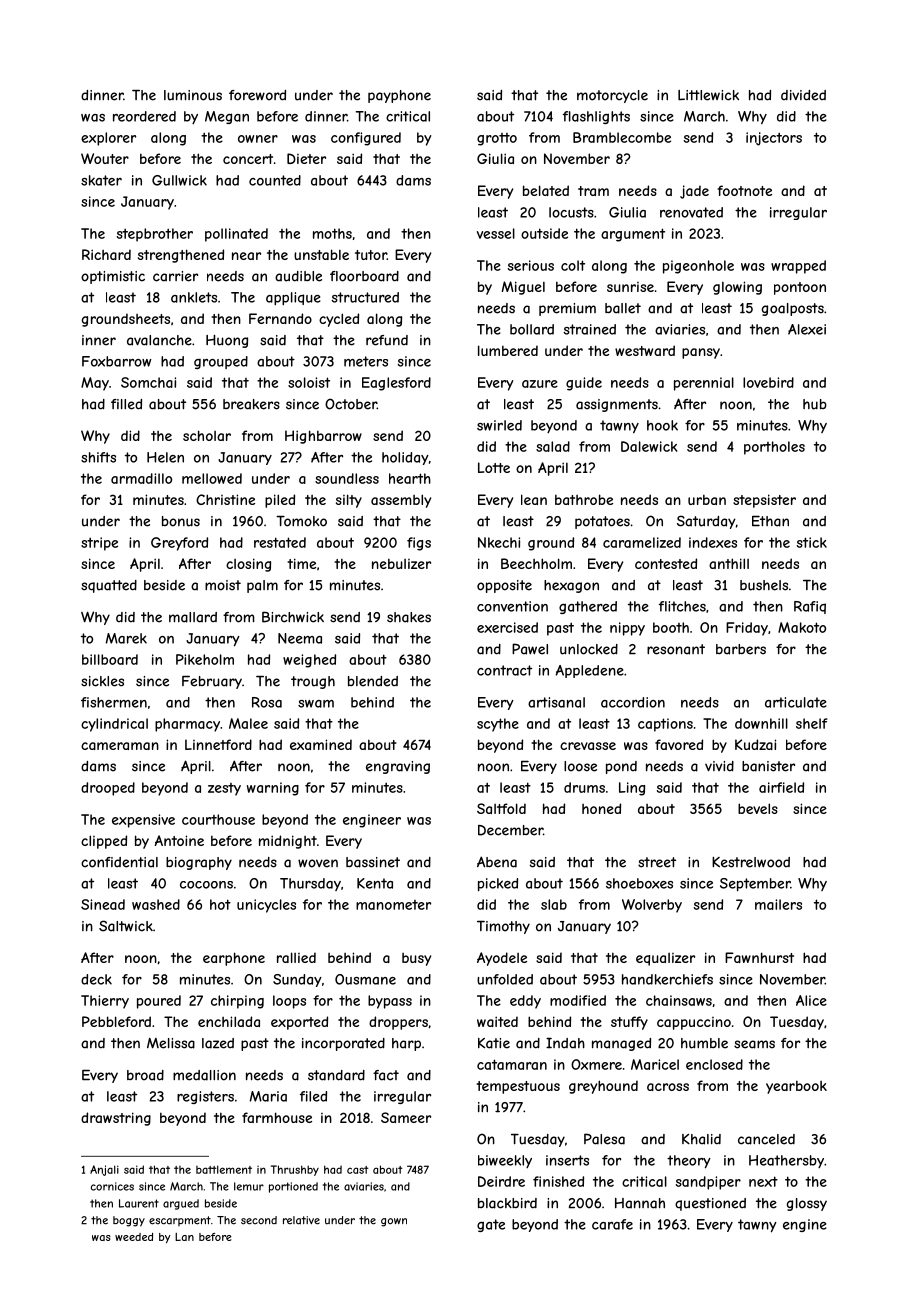 The height and width of the screenshot is (1316, 908). I want to click on glossy, so click(806, 1204).
